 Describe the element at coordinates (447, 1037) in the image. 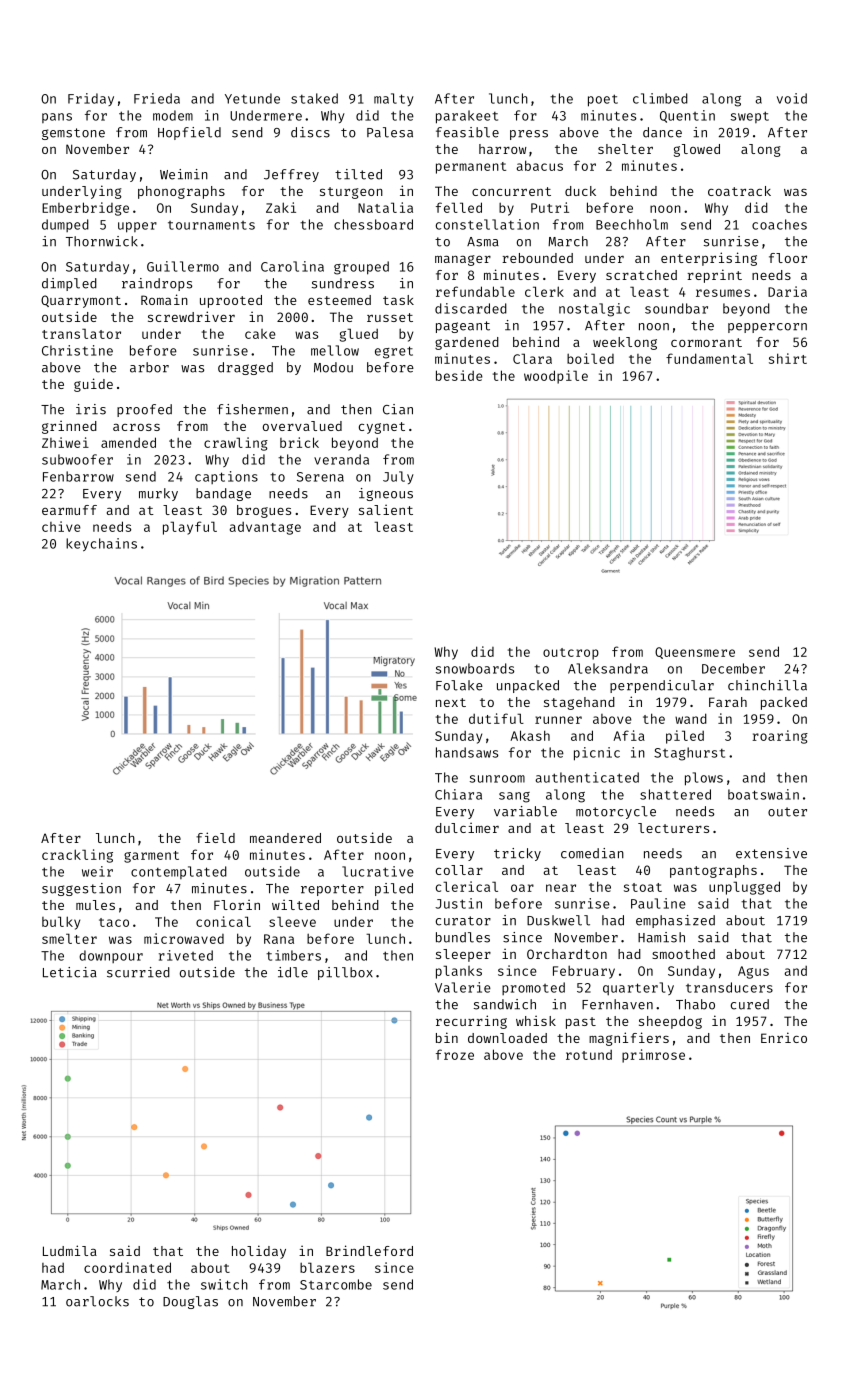

I see `bin` at that location.
